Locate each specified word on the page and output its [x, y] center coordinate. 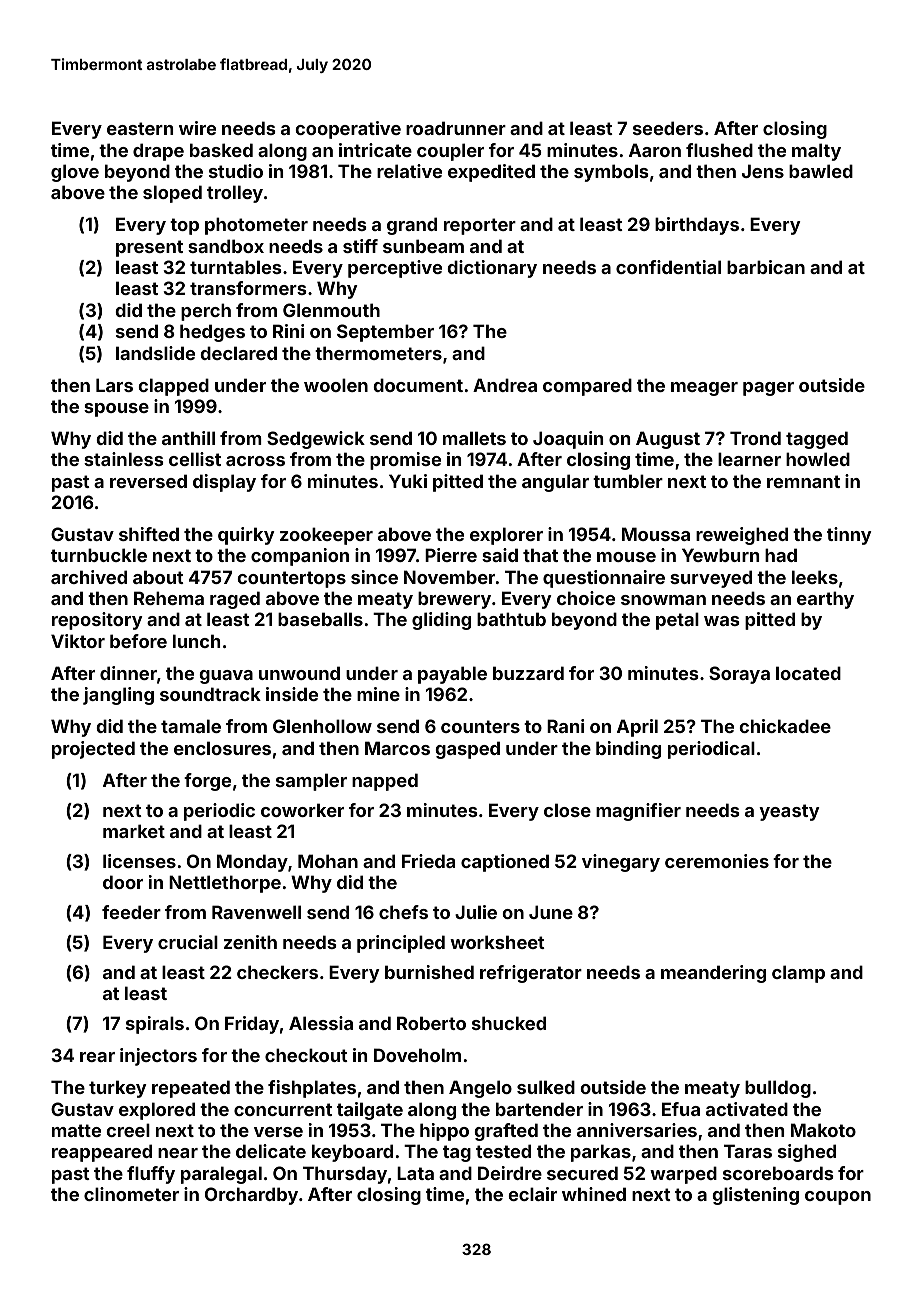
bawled [821, 171]
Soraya [739, 675]
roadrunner [456, 128]
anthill [188, 438]
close [567, 810]
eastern [140, 128]
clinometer [131, 1194]
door [123, 882]
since [374, 577]
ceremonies [717, 861]
